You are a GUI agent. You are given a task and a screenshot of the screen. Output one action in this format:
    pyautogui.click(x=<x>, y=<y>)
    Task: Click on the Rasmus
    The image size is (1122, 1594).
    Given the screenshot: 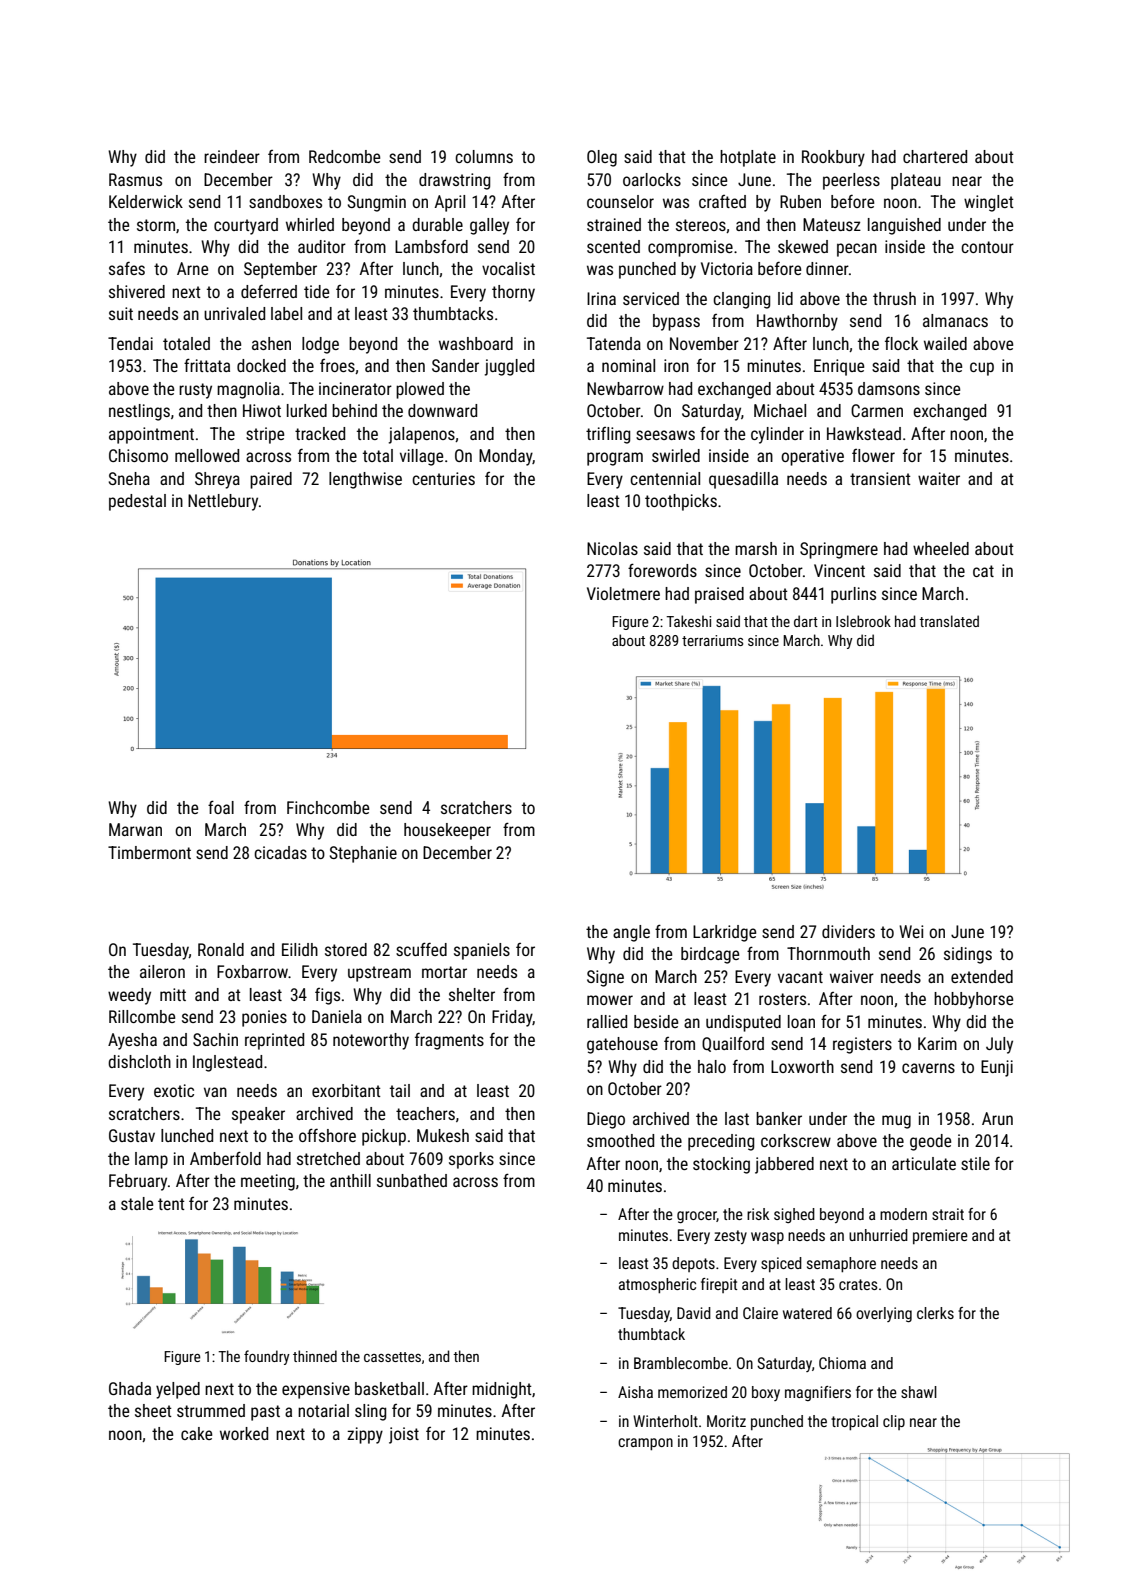 What is the action you would take?
    pyautogui.click(x=135, y=179)
